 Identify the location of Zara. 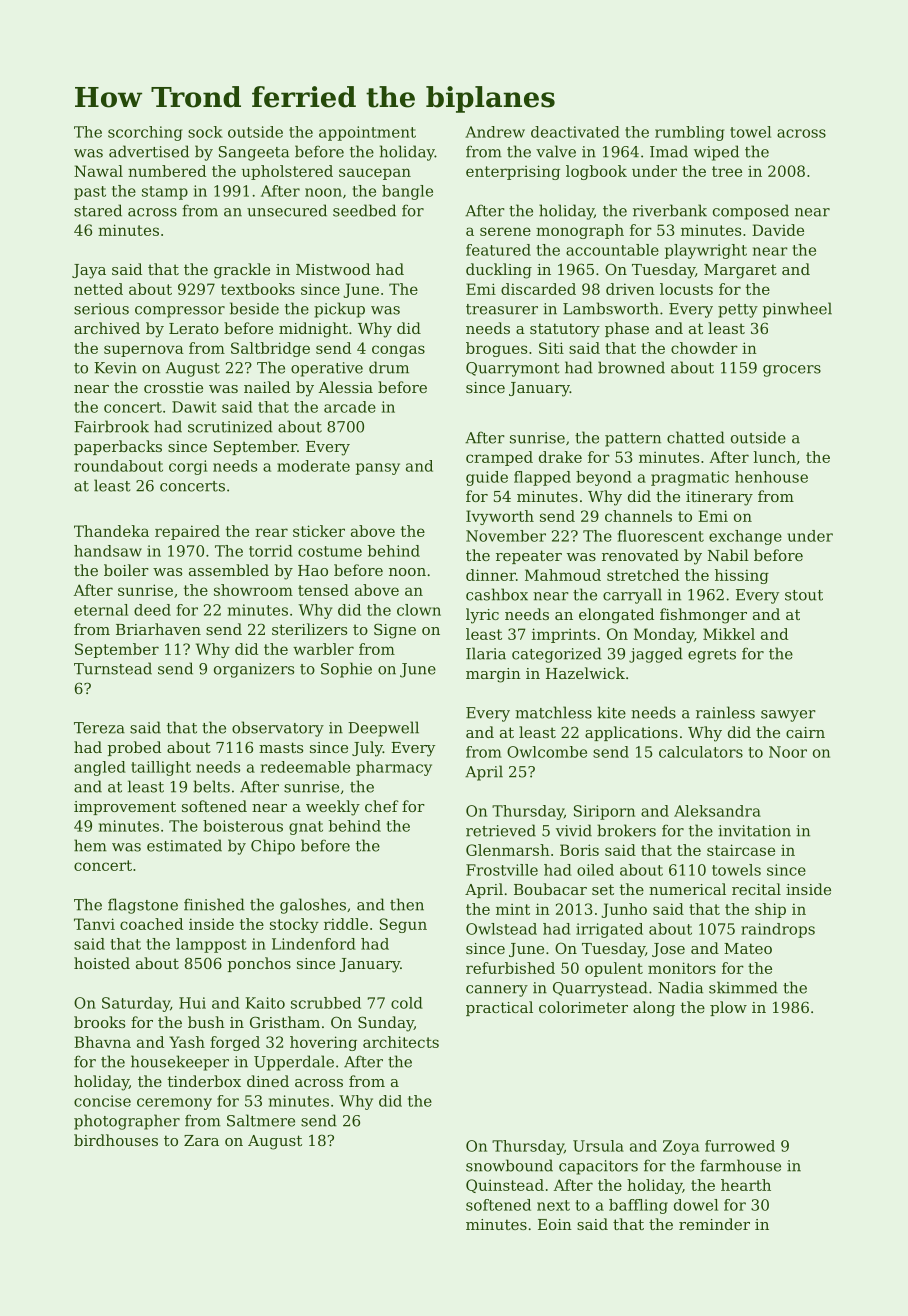
(201, 1140).
